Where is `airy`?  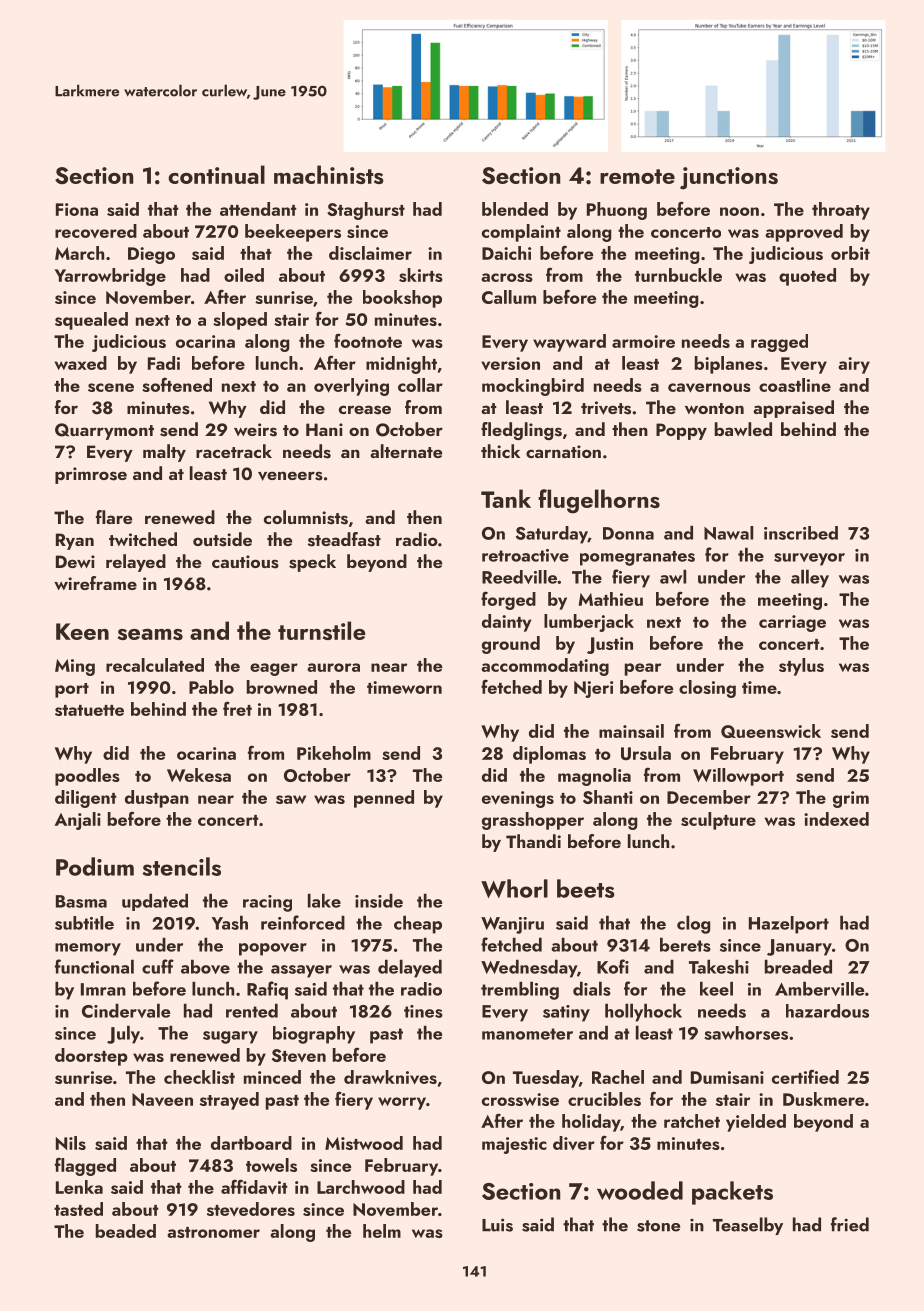
airy is located at coordinates (854, 365).
